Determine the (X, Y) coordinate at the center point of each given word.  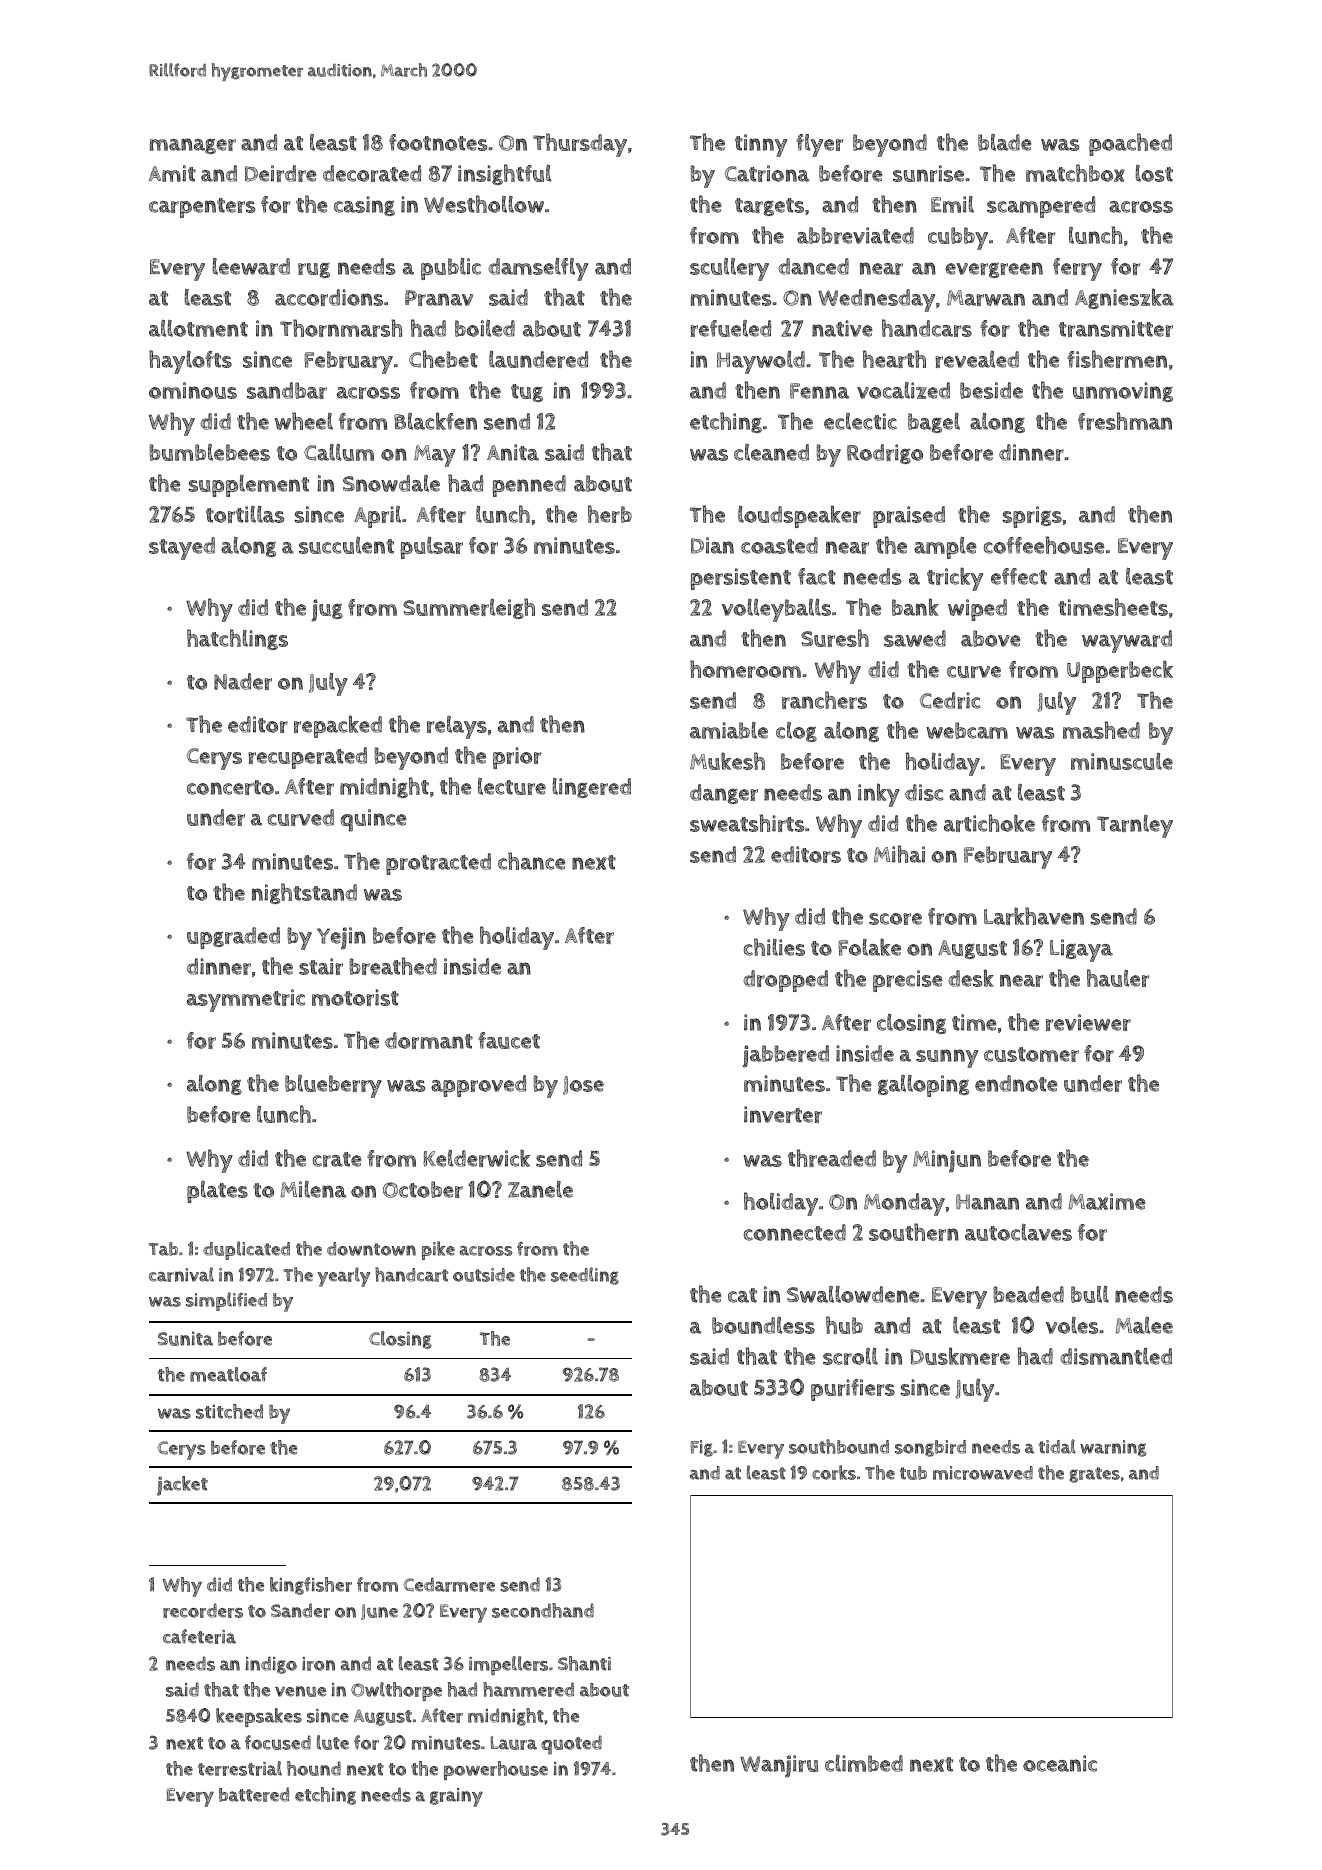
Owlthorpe (396, 1691)
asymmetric (246, 1000)
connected (795, 1232)
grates (1094, 1475)
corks (834, 1472)
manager (193, 146)
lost (1154, 173)
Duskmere (960, 1356)
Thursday (580, 145)
